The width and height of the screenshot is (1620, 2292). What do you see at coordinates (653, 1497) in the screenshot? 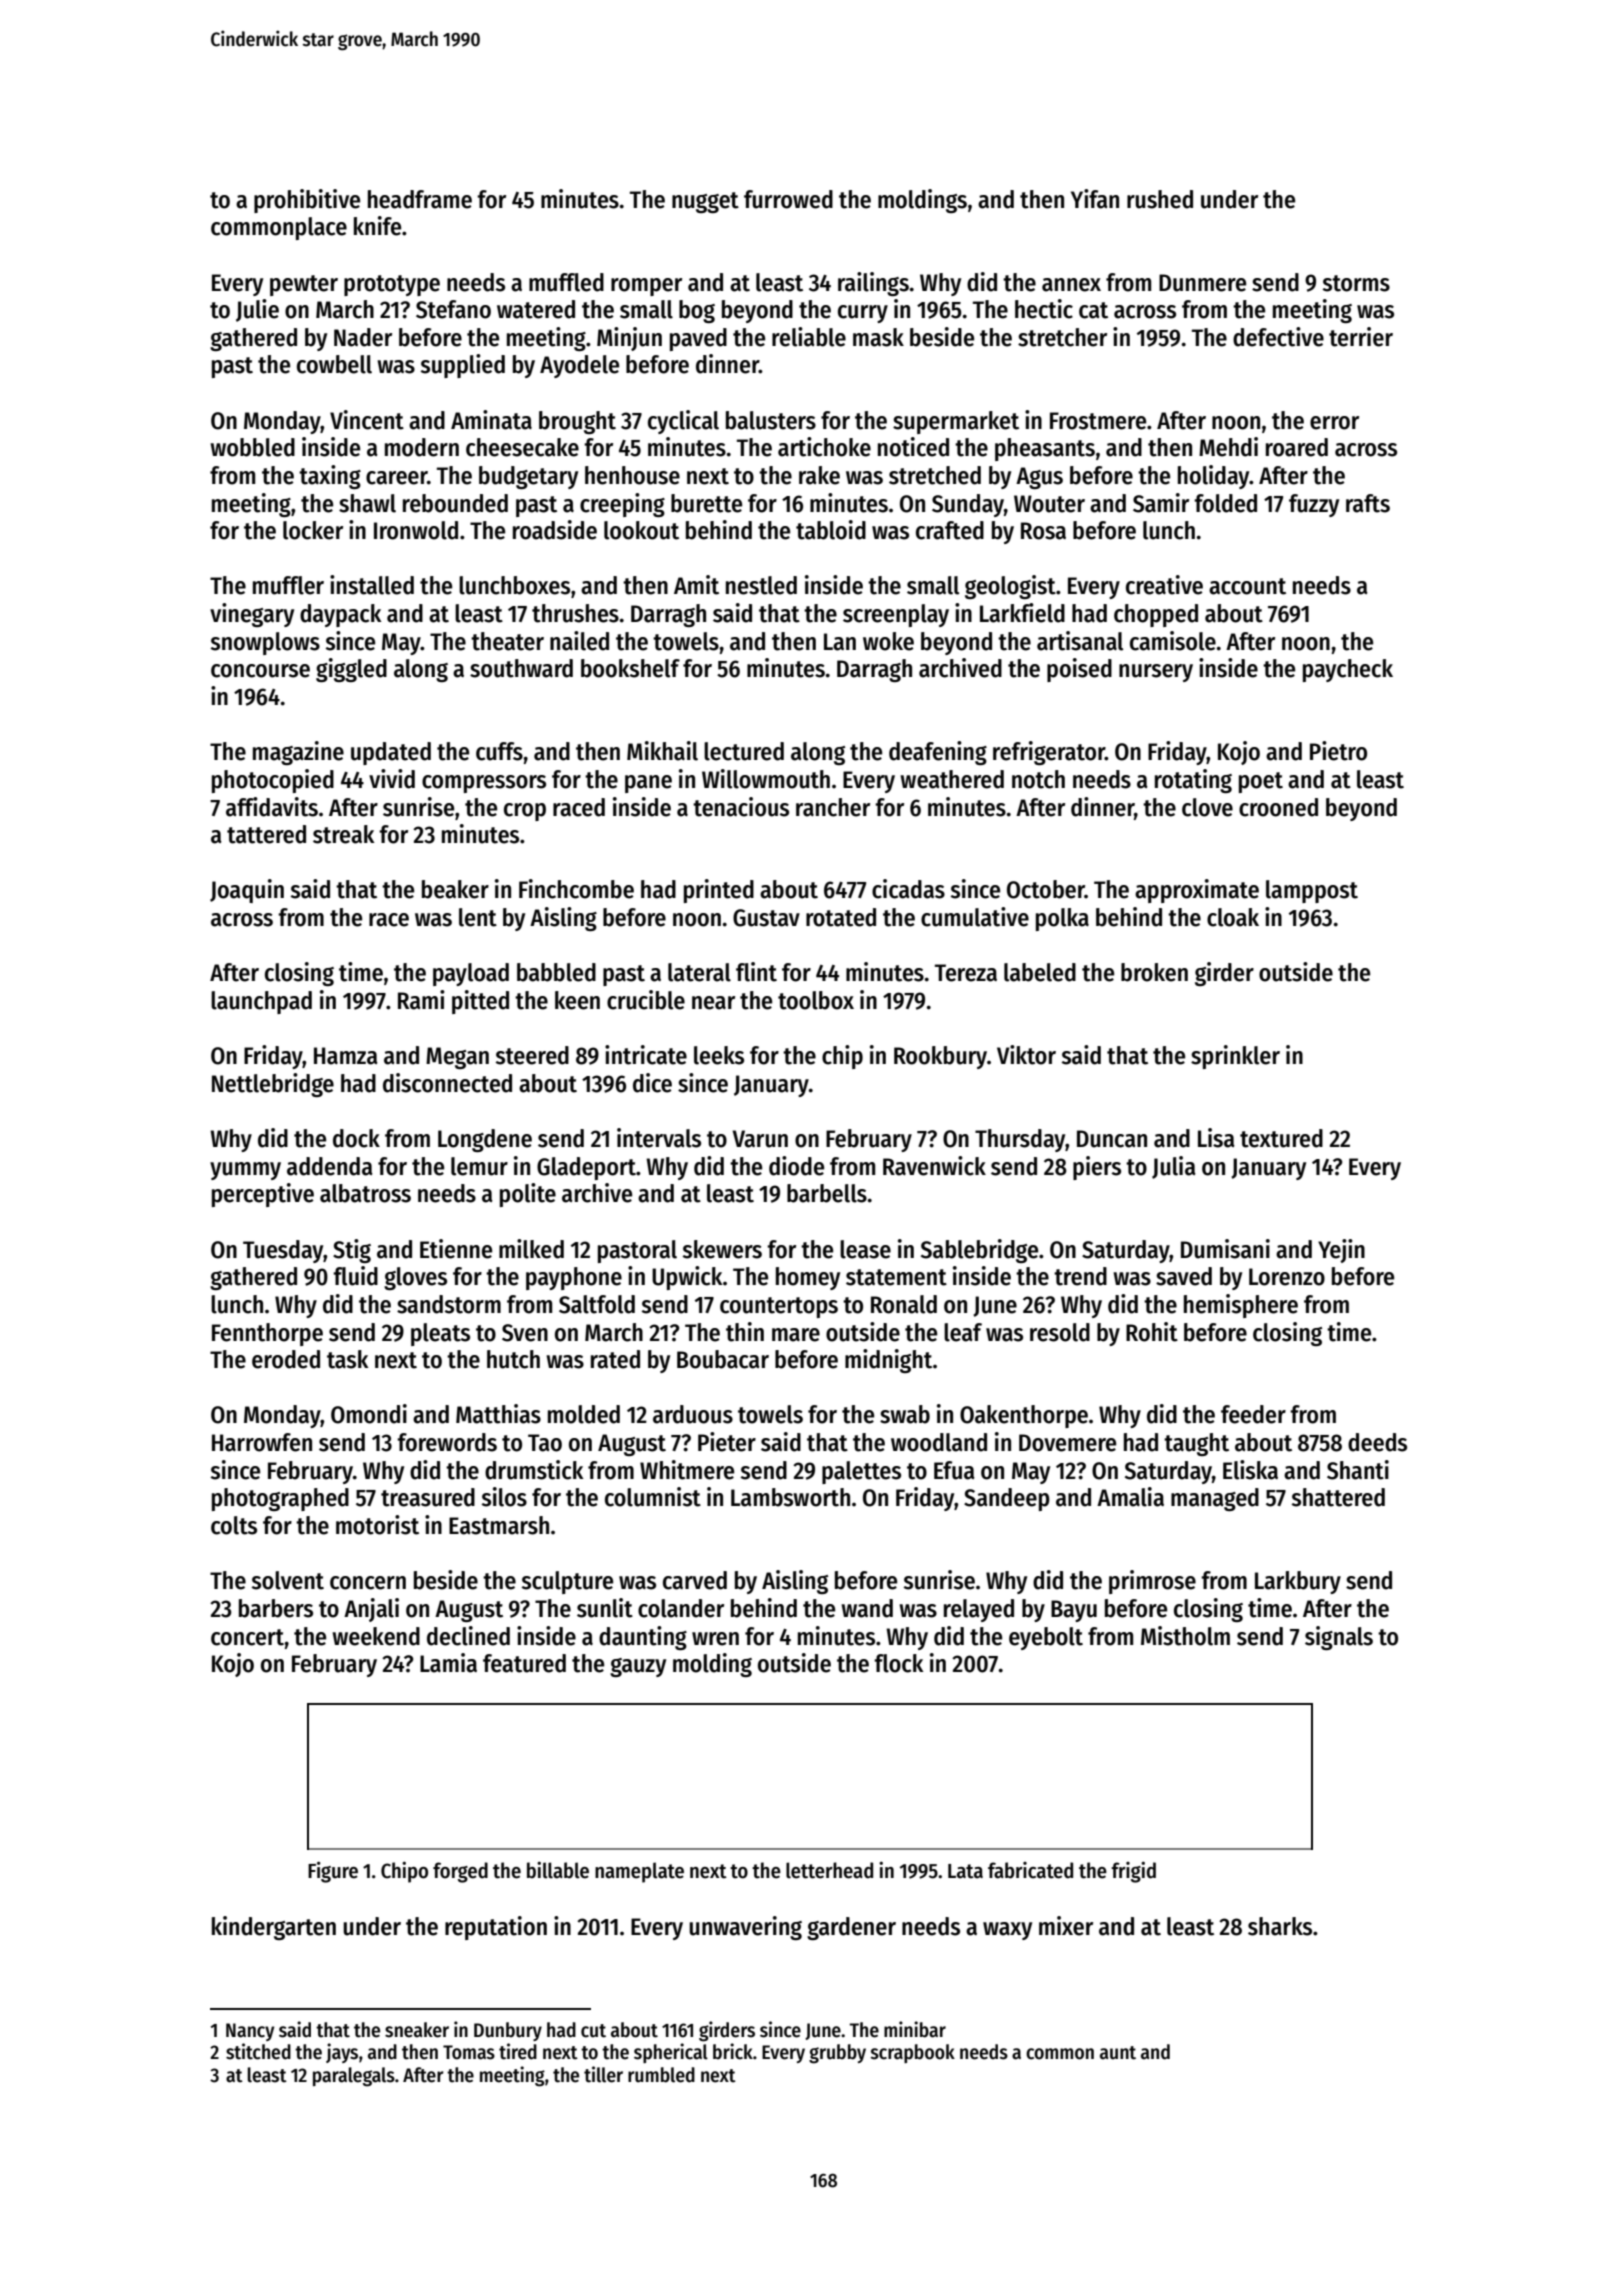
I see `columnist` at bounding box center [653, 1497].
